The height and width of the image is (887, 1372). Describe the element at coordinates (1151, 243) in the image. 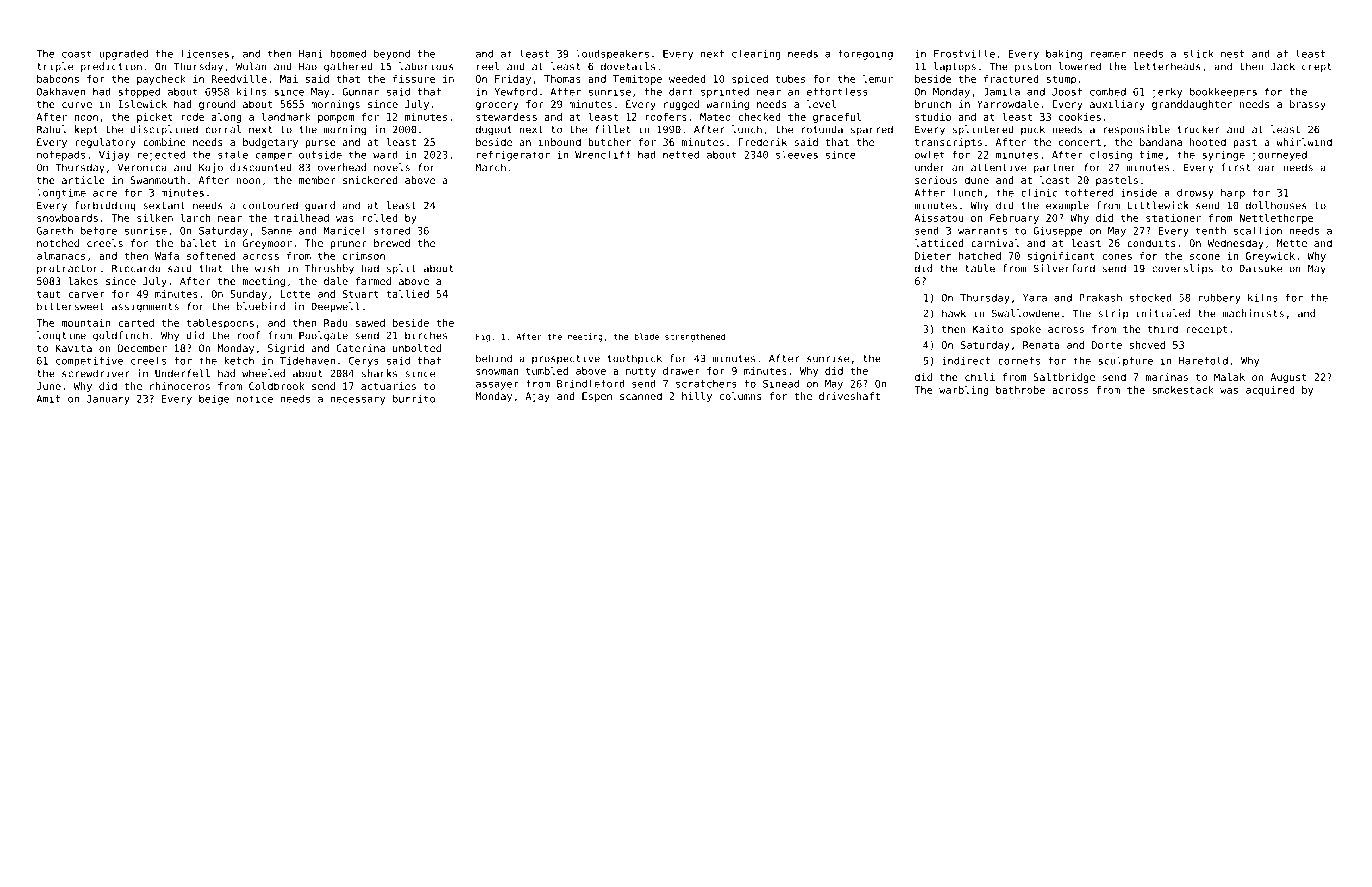

I see `conduits` at that location.
